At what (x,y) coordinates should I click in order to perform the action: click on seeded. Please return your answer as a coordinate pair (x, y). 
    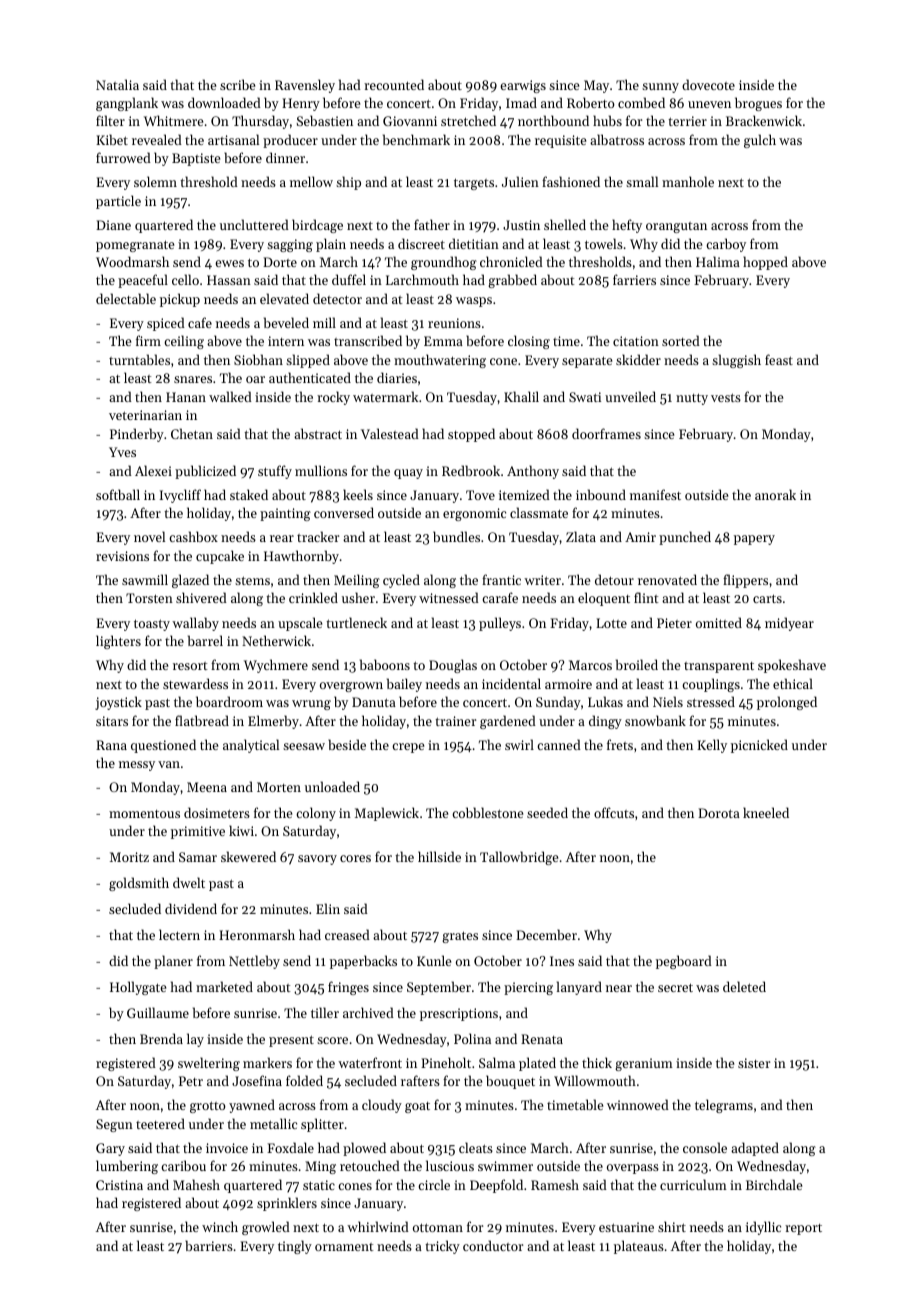
    Looking at the image, I should click on (547, 812).
